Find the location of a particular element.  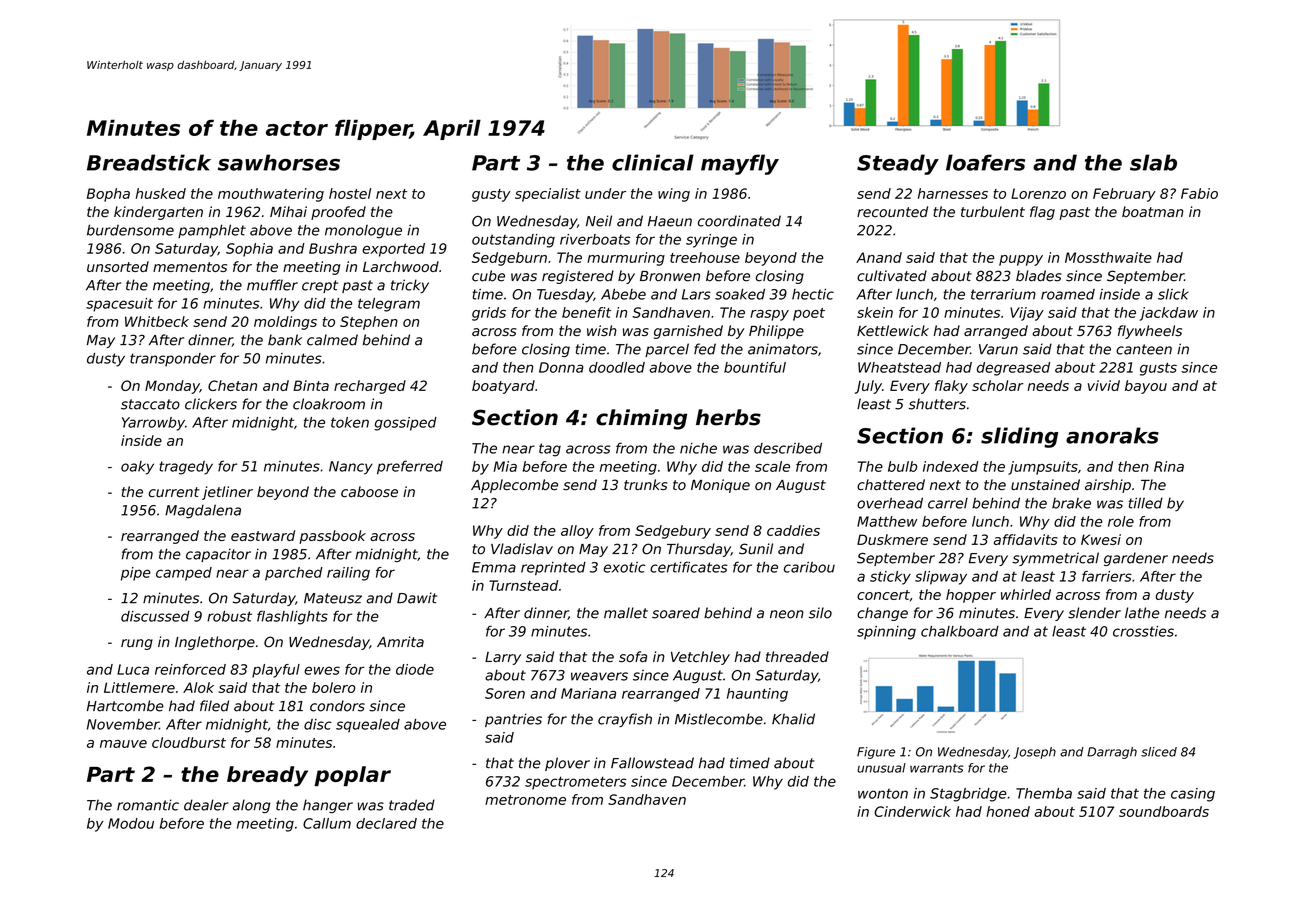

under is located at coordinates (605, 193).
